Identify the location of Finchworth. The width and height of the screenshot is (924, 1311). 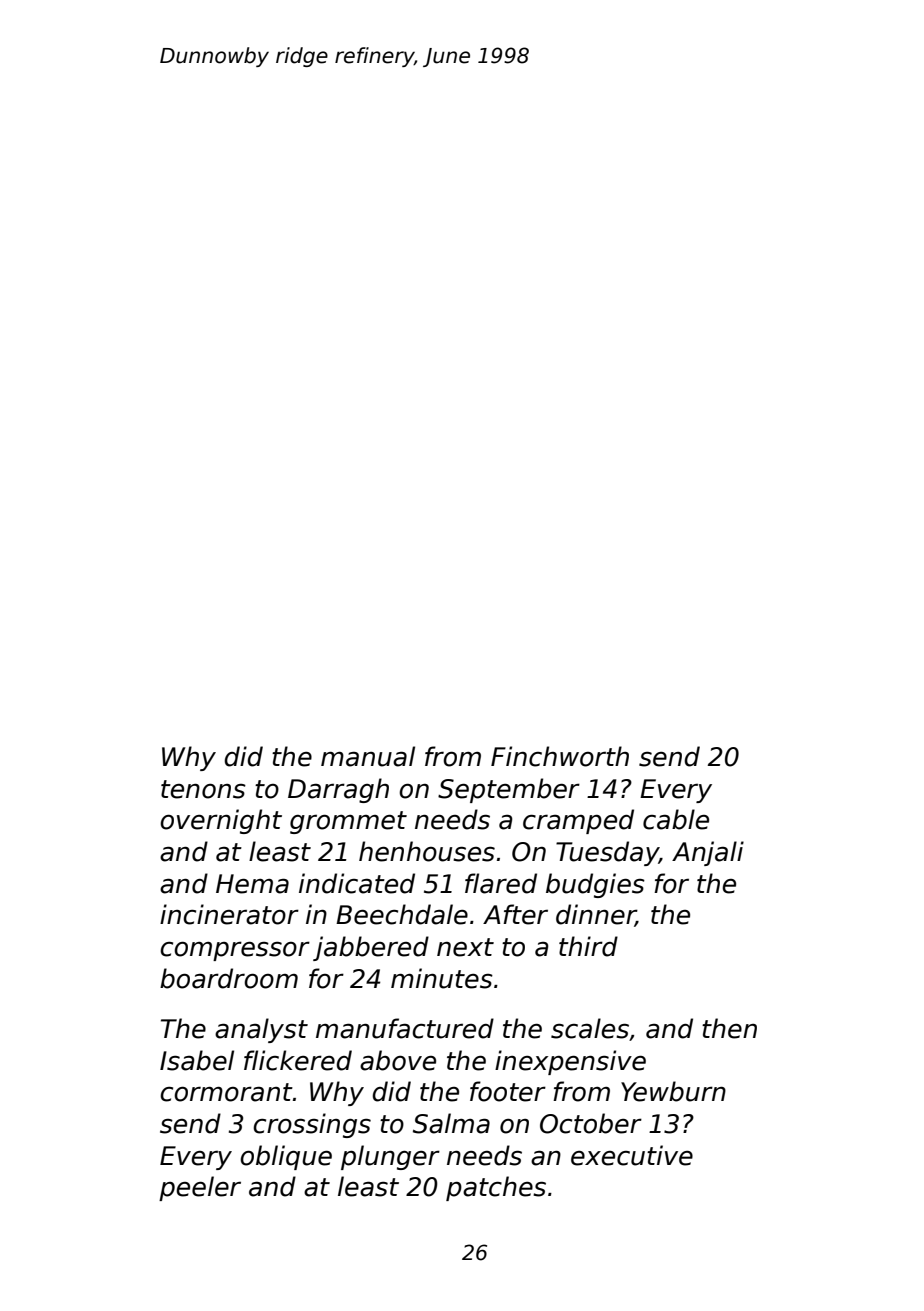
(560, 756).
